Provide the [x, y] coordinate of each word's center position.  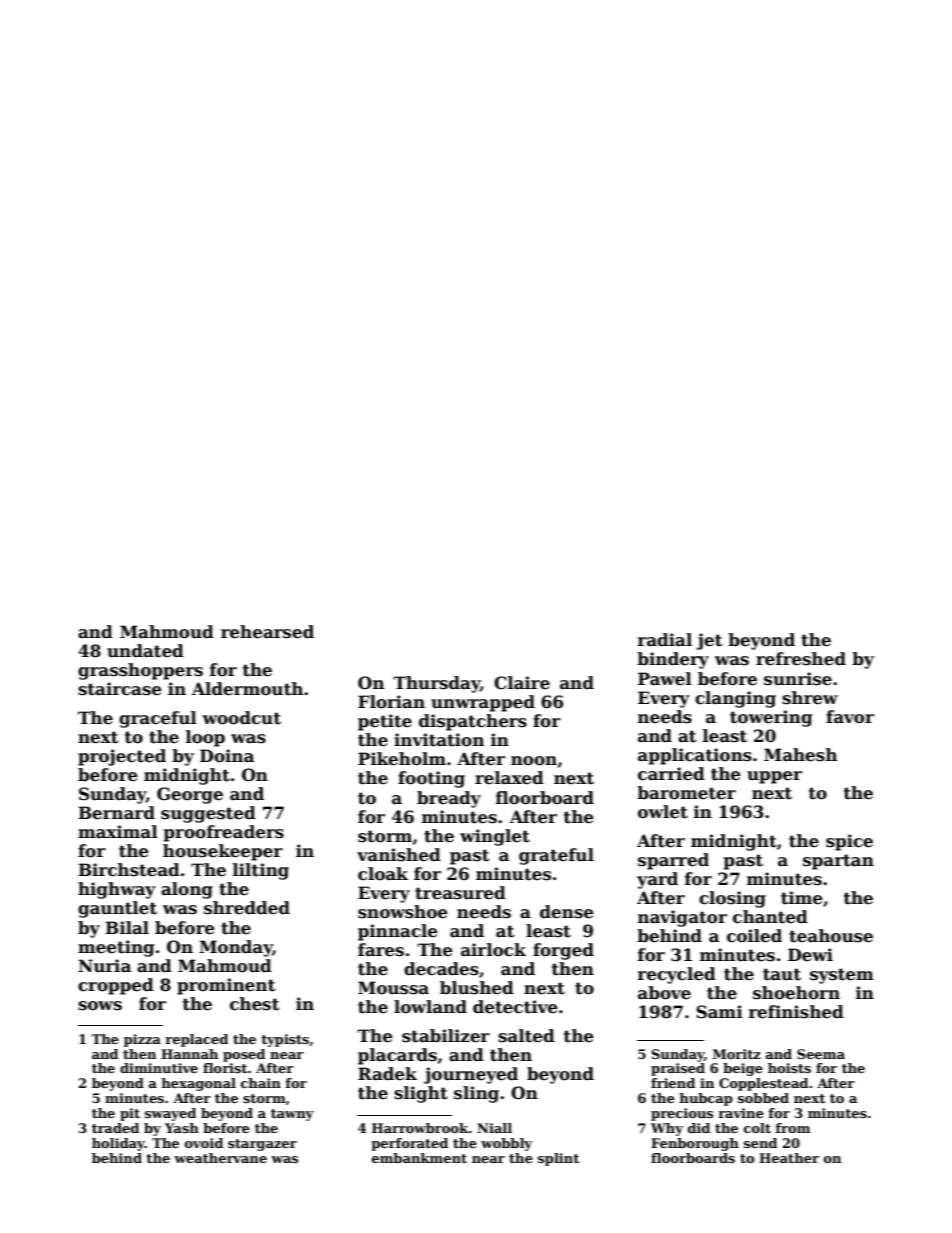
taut [782, 974]
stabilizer [446, 1036]
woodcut [241, 718]
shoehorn [796, 993]
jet [709, 641]
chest [255, 1004]
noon [534, 761]
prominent [226, 986]
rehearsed [267, 632]
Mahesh [800, 755]
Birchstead [129, 870]
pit [130, 1114]
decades [441, 969]
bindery [673, 660]
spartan [838, 862]
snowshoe [403, 912]
